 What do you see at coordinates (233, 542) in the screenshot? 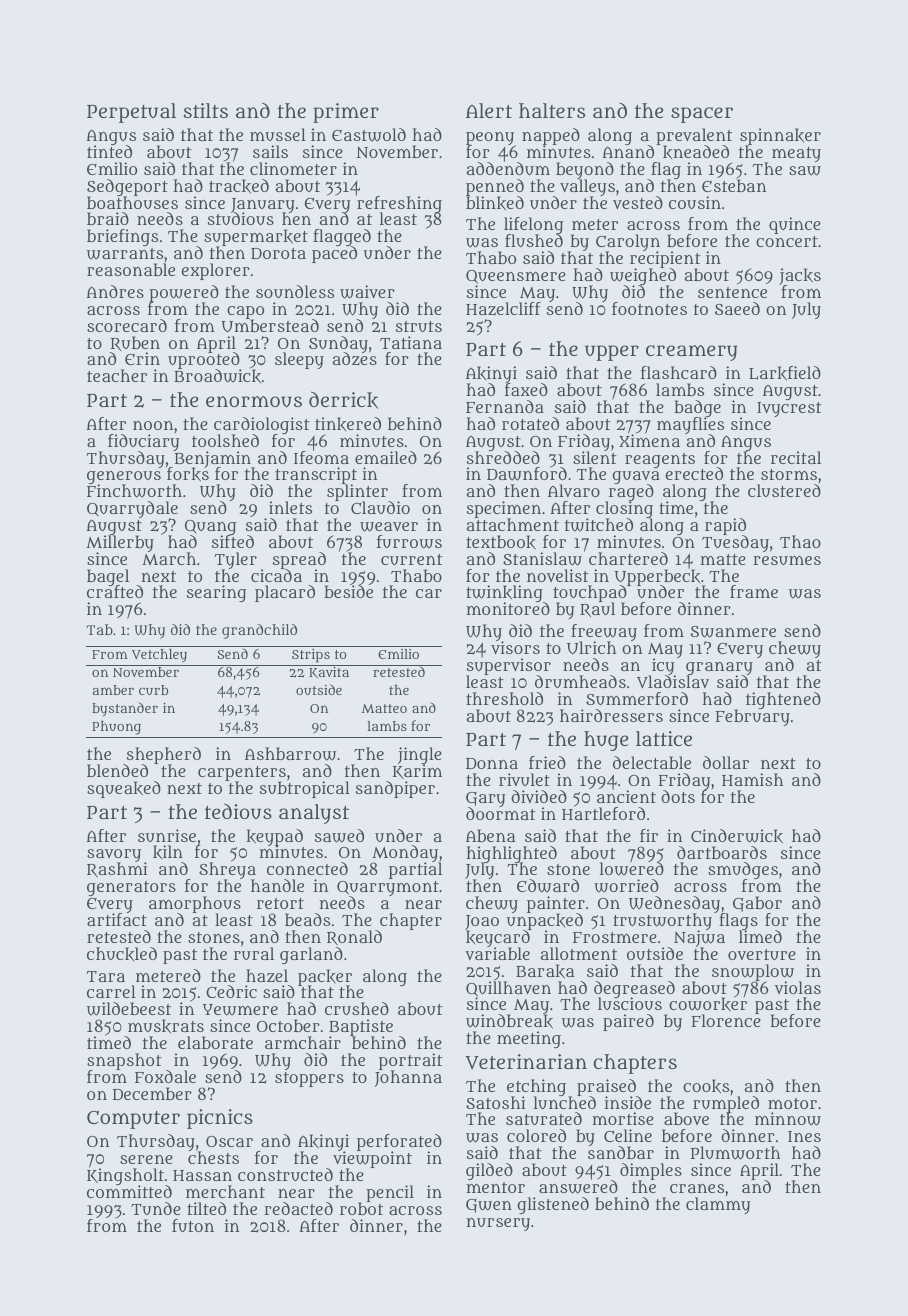
I see `sifted` at bounding box center [233, 542].
